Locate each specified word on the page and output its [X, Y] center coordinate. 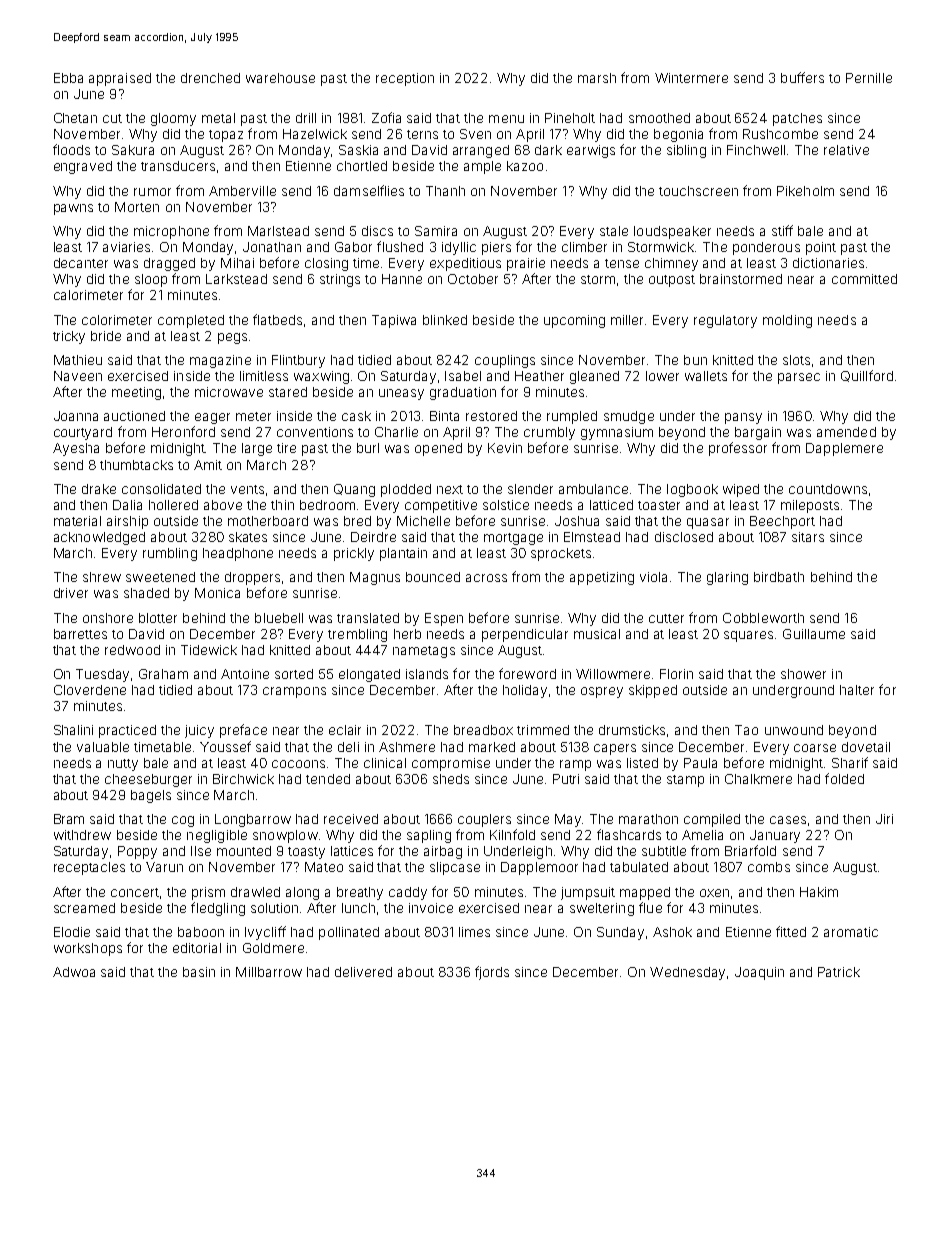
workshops [88, 949]
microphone [171, 232]
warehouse [280, 78]
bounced [433, 577]
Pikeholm [805, 191]
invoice [431, 908]
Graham [163, 674]
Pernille [869, 78]
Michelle [423, 521]
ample [482, 167]
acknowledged [99, 538]
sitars [808, 537]
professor [738, 449]
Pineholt [570, 118]
